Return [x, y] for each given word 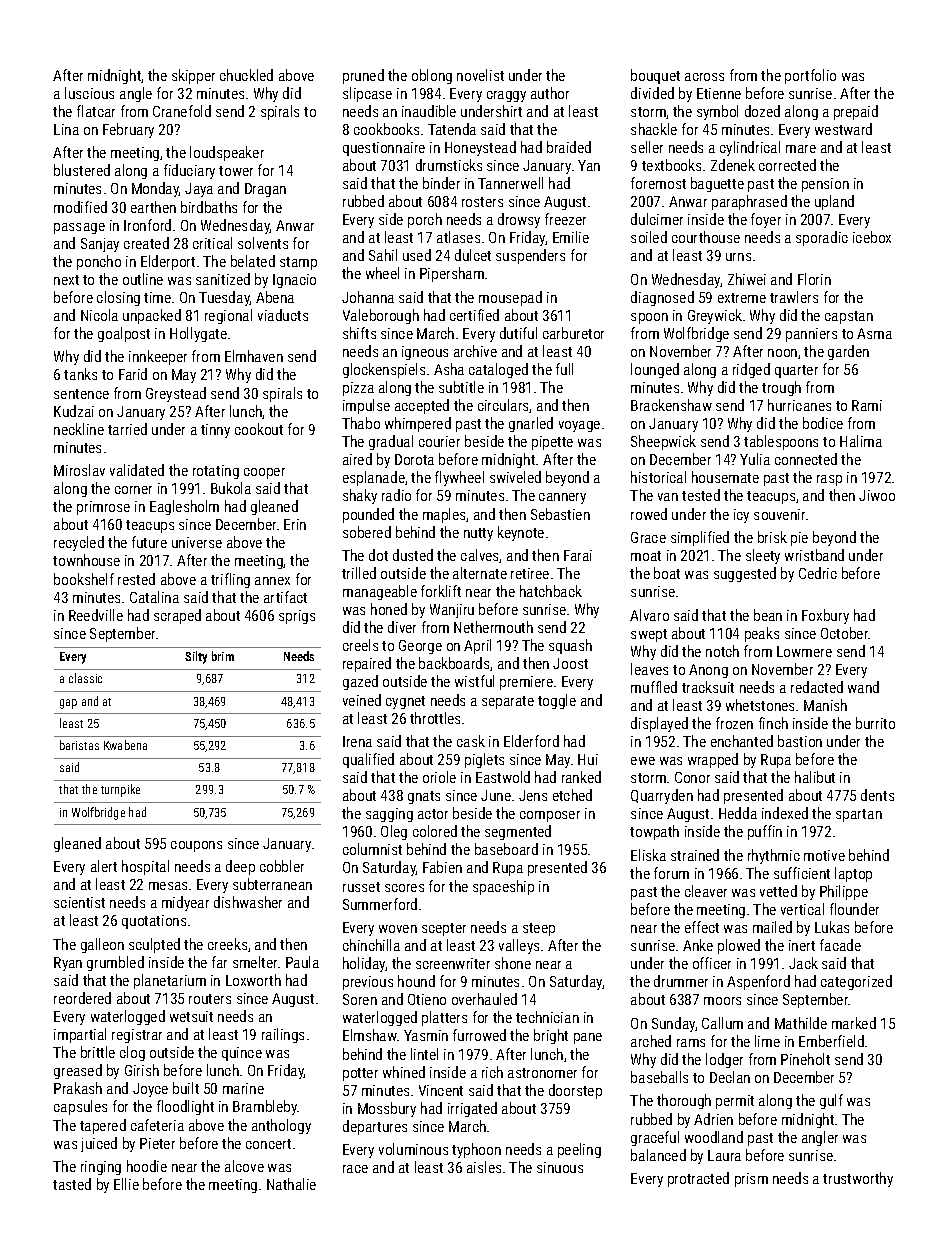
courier [439, 441]
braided [569, 147]
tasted [72, 1184]
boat [667, 573]
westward [843, 129]
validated [137, 470]
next [66, 280]
